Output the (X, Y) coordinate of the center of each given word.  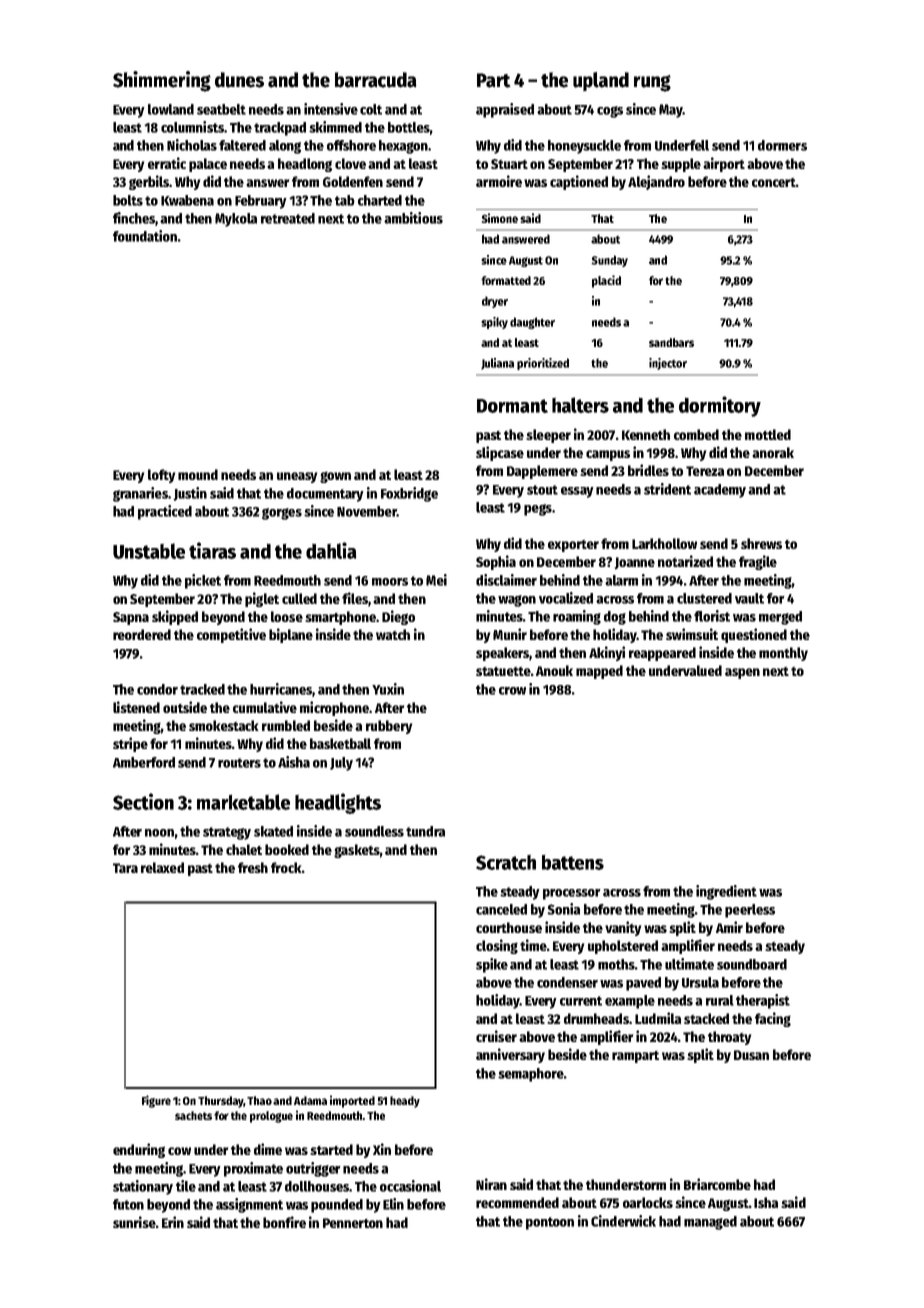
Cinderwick (623, 1221)
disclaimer (506, 580)
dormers (782, 145)
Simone (500, 218)
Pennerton (353, 1223)
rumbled (286, 725)
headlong (305, 165)
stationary (143, 1187)
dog (615, 618)
